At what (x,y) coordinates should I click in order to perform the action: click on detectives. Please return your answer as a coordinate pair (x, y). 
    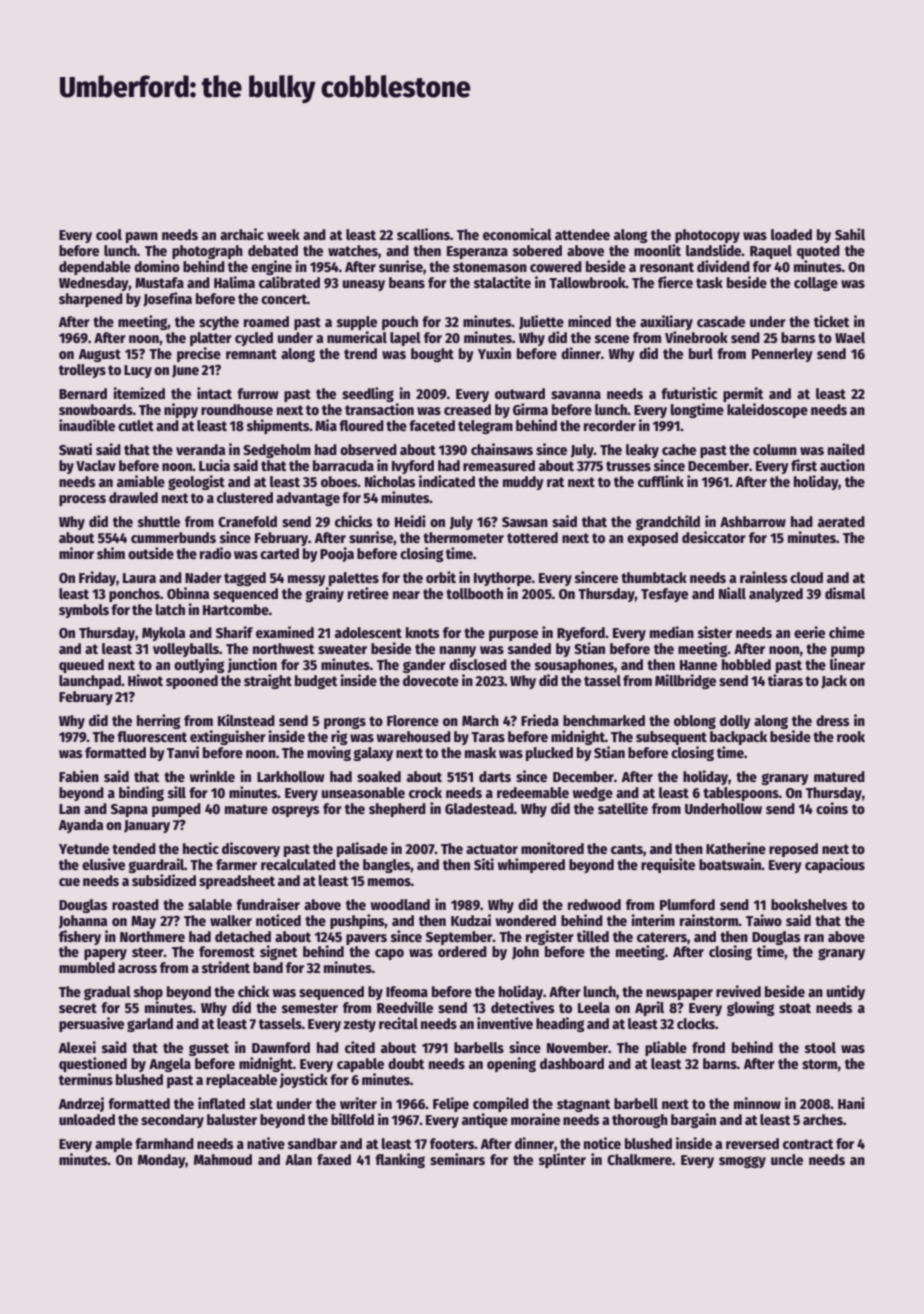
    Looking at the image, I should click on (523, 1007).
